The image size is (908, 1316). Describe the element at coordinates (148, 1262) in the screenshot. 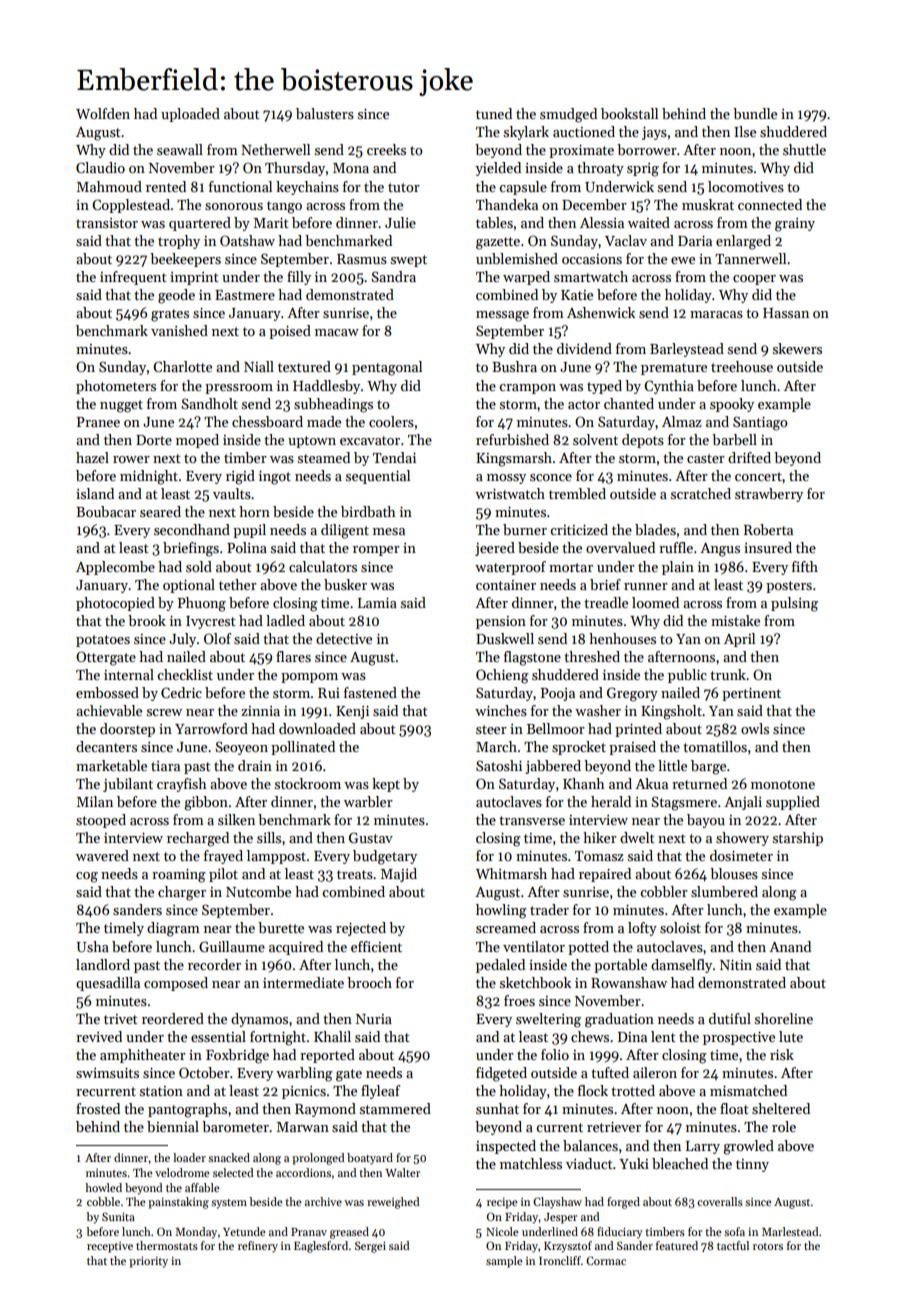

I see `priority` at that location.
